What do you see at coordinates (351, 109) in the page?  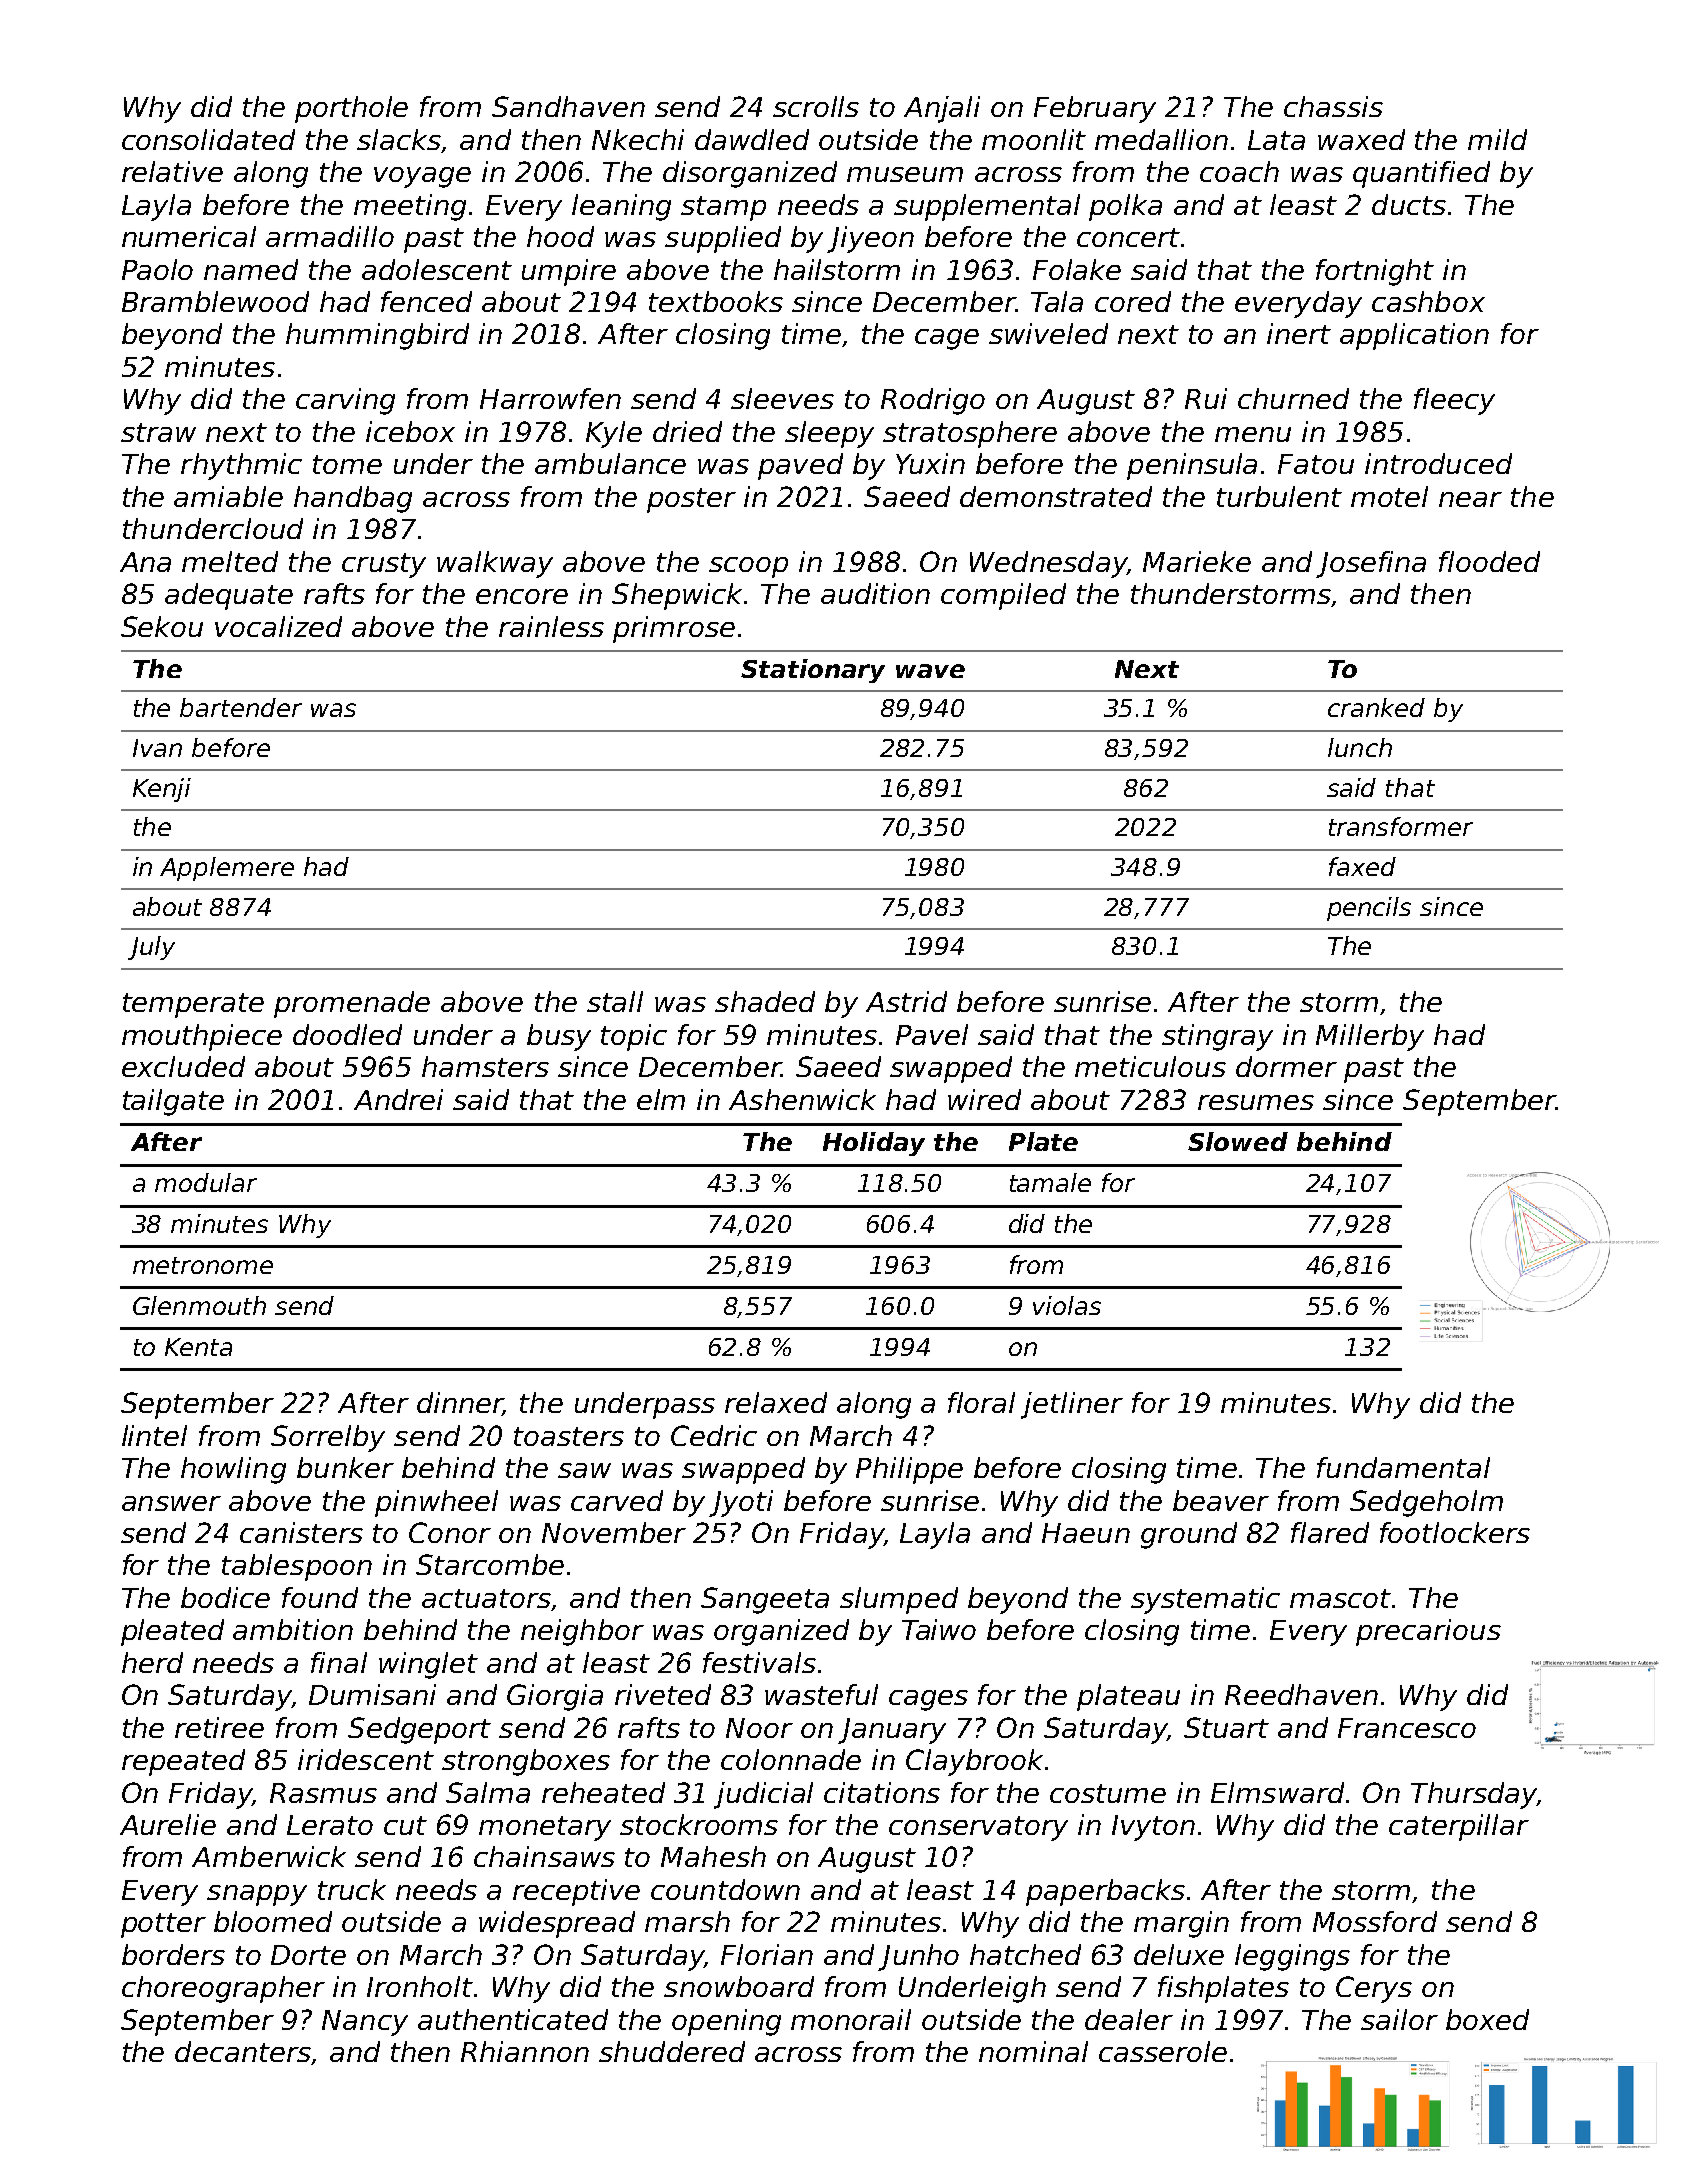 I see `porthole` at bounding box center [351, 109].
